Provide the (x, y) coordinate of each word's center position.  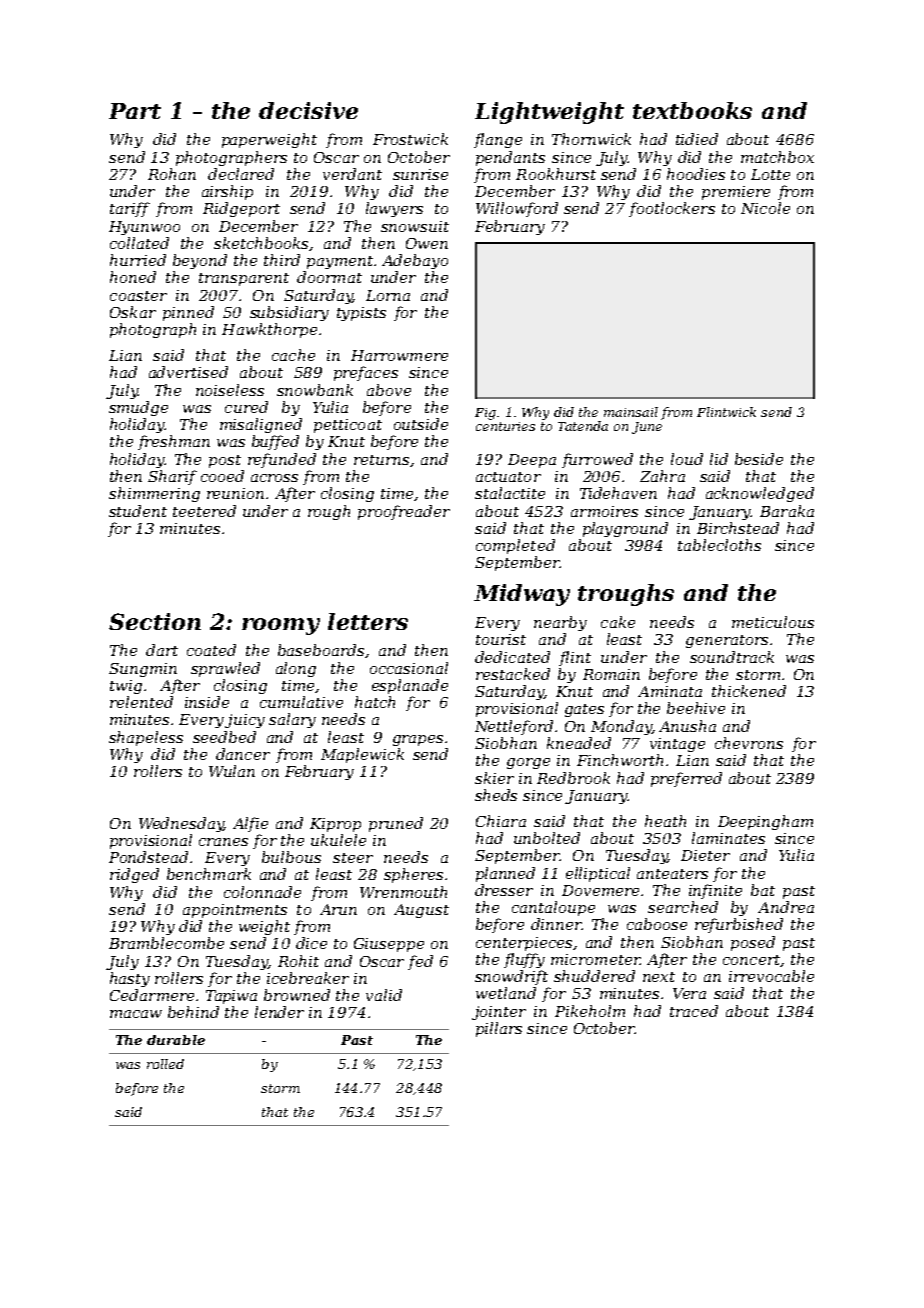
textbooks (692, 110)
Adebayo (415, 261)
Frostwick (410, 139)
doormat (329, 277)
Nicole (765, 208)
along (296, 669)
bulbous (291, 857)
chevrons (749, 743)
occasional (409, 668)
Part (135, 111)
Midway (522, 595)
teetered (204, 511)
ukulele (338, 840)
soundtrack (732, 657)
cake (618, 622)
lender (279, 1012)
